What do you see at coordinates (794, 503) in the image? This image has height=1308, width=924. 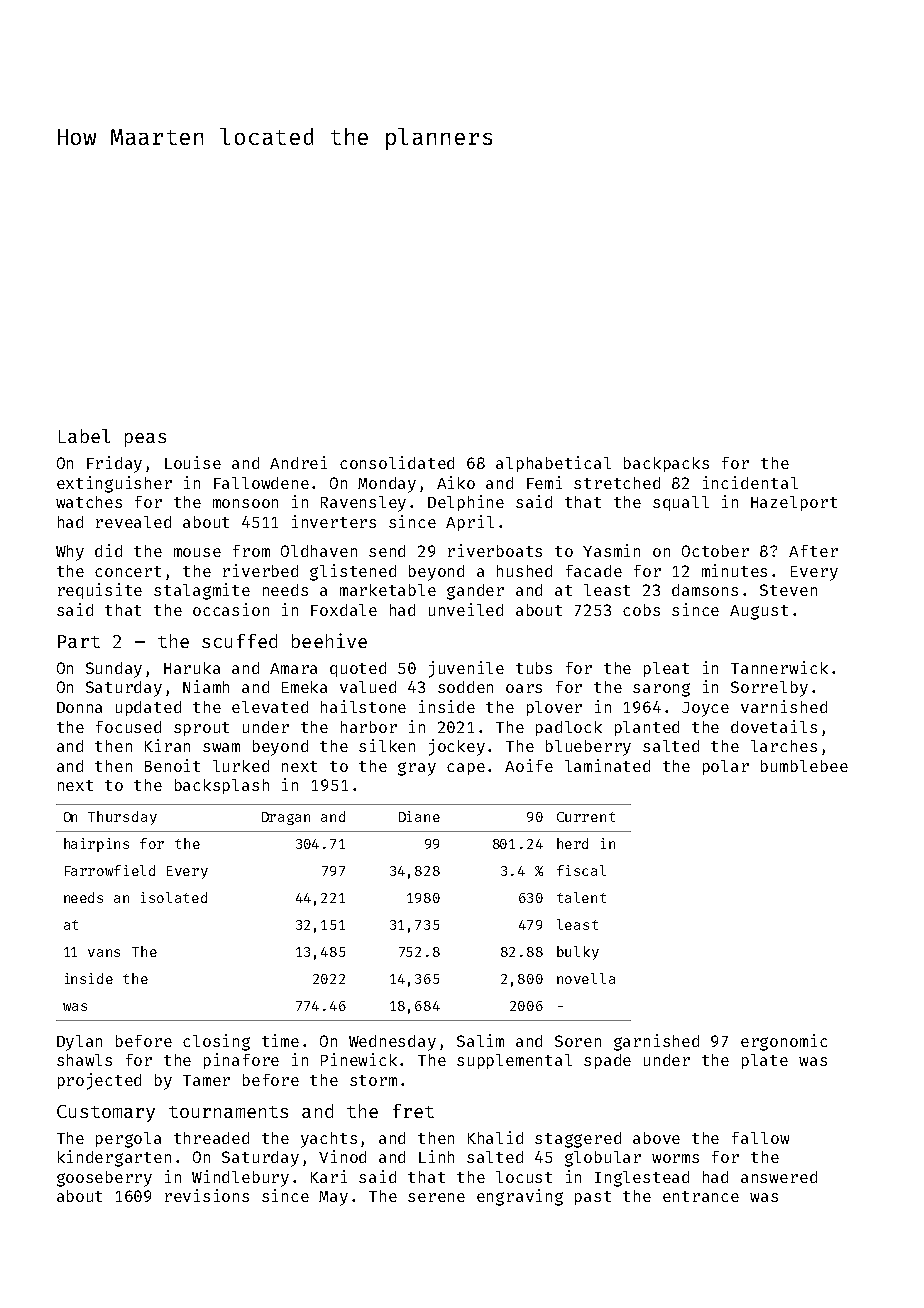 I see `Hazelport` at bounding box center [794, 503].
